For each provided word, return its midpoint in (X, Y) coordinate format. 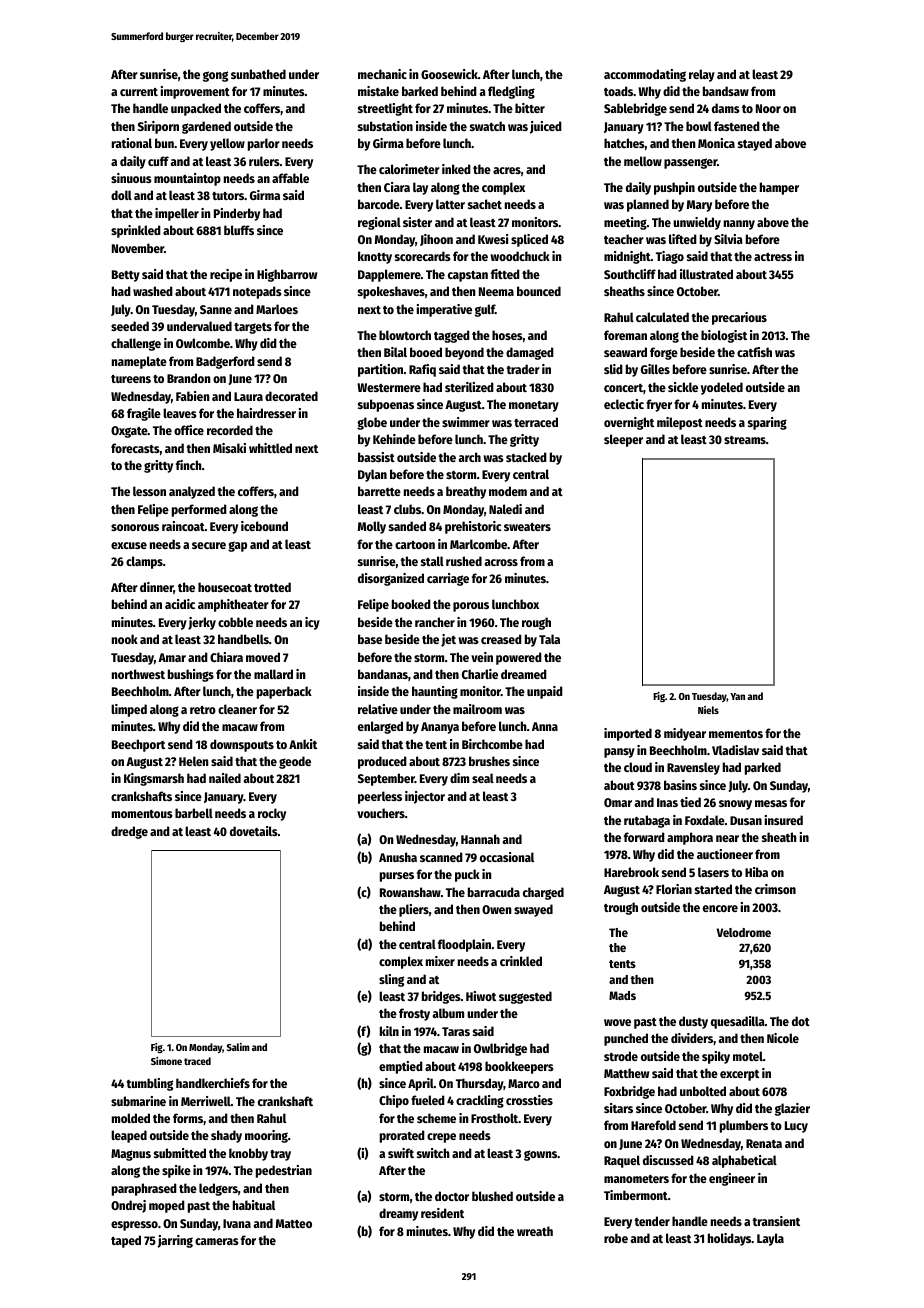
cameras (217, 1241)
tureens (131, 379)
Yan (737, 696)
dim (459, 778)
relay (702, 75)
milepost (680, 423)
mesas (771, 803)
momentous (142, 814)
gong (215, 76)
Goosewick (449, 74)
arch (469, 457)
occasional (507, 857)
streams (745, 440)
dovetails (254, 831)
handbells (243, 639)
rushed (464, 561)
